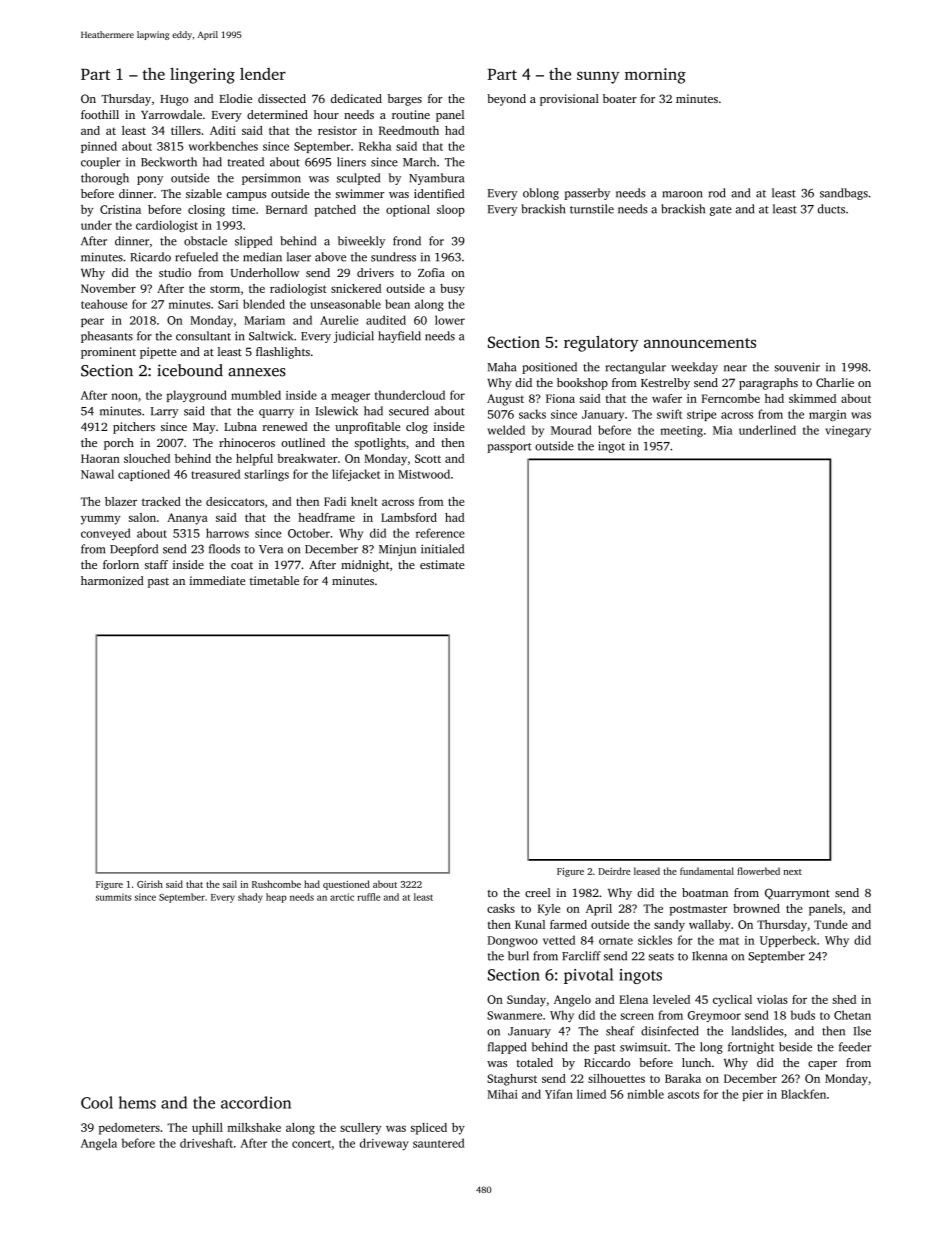 This screenshot has height=1233, width=952. What do you see at coordinates (384, 1144) in the screenshot?
I see `driveway` at bounding box center [384, 1144].
